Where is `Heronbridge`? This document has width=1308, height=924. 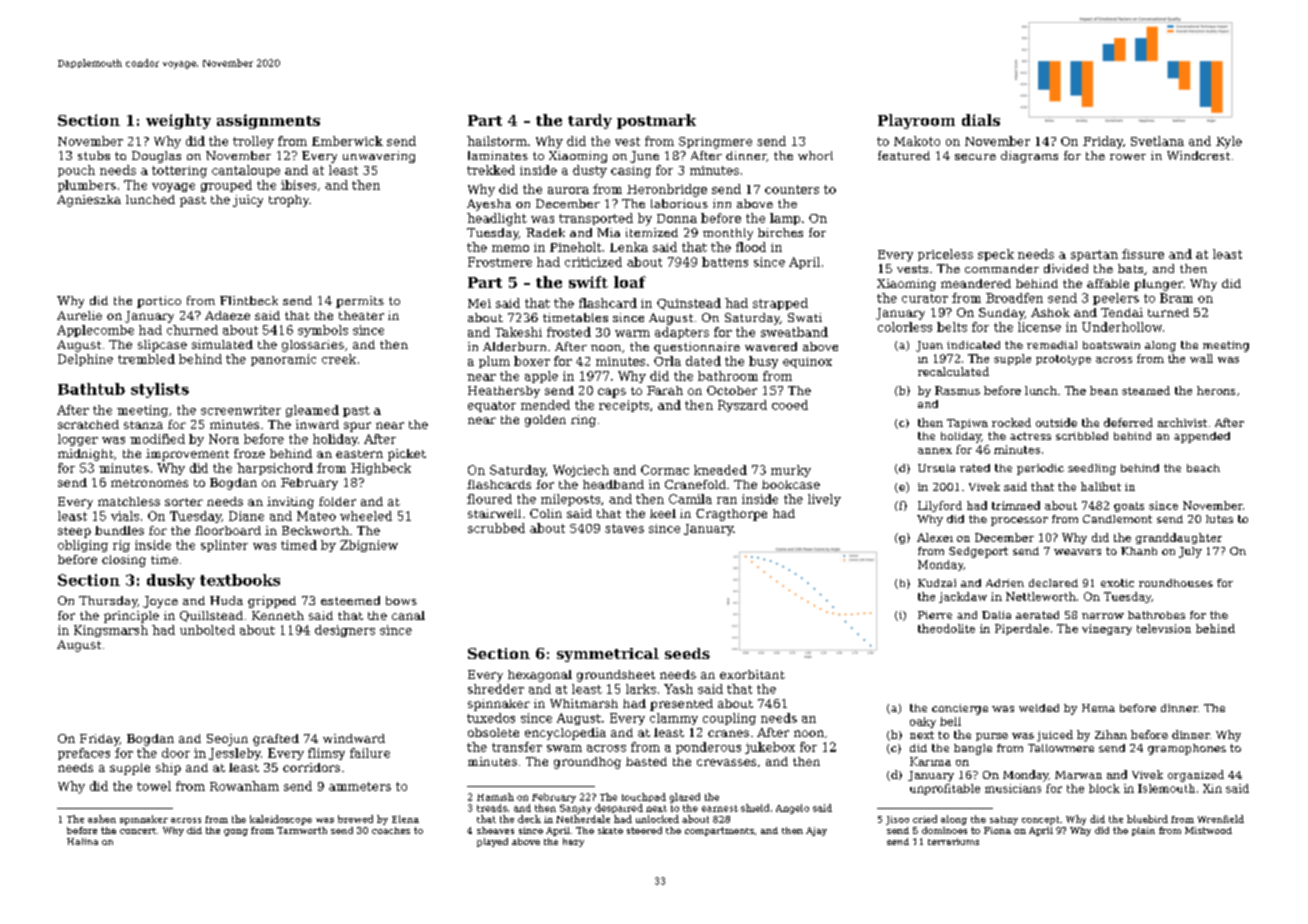
Heronbridge is located at coordinates (667, 190).
